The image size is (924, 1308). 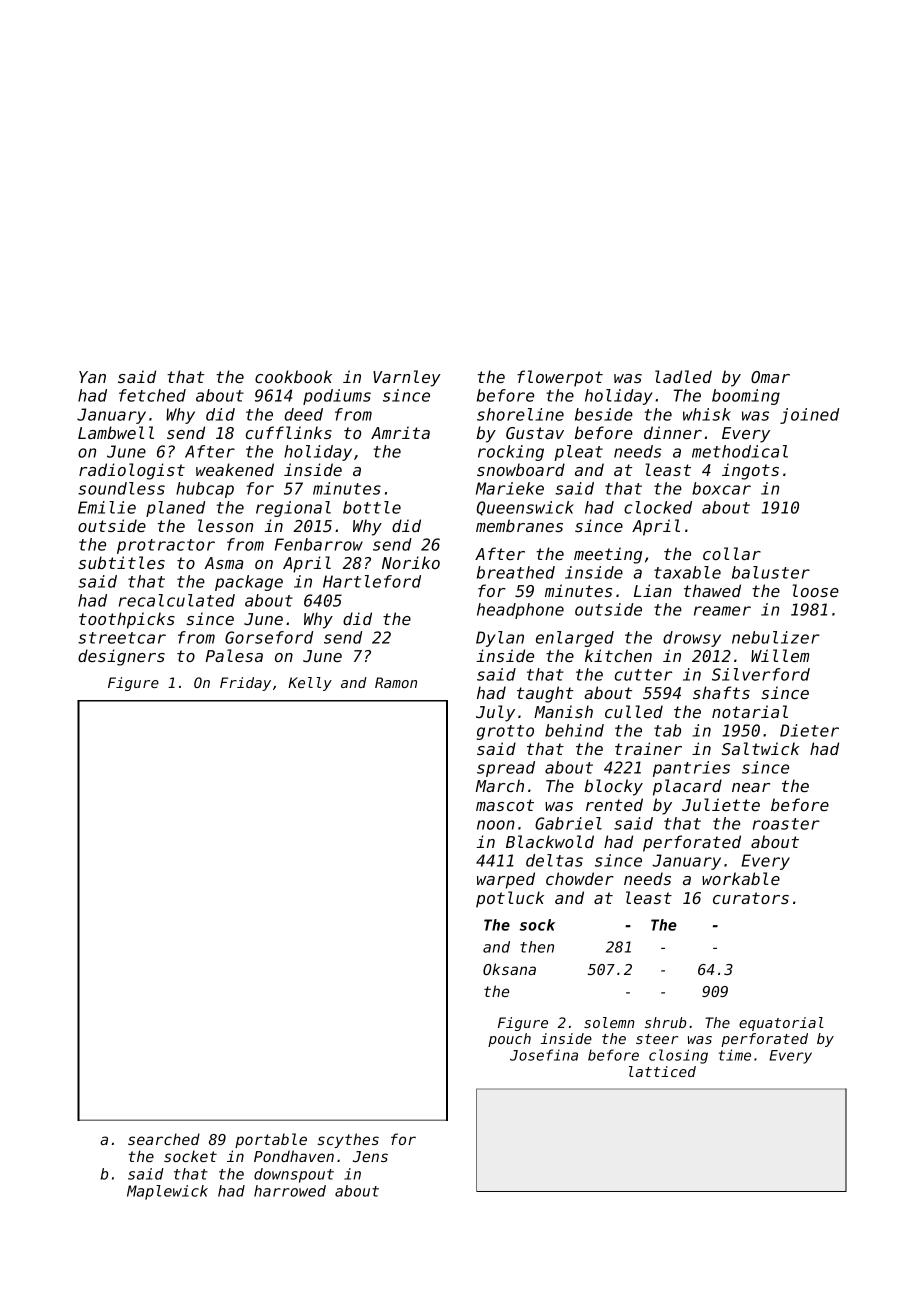 I want to click on ladled, so click(x=683, y=376).
